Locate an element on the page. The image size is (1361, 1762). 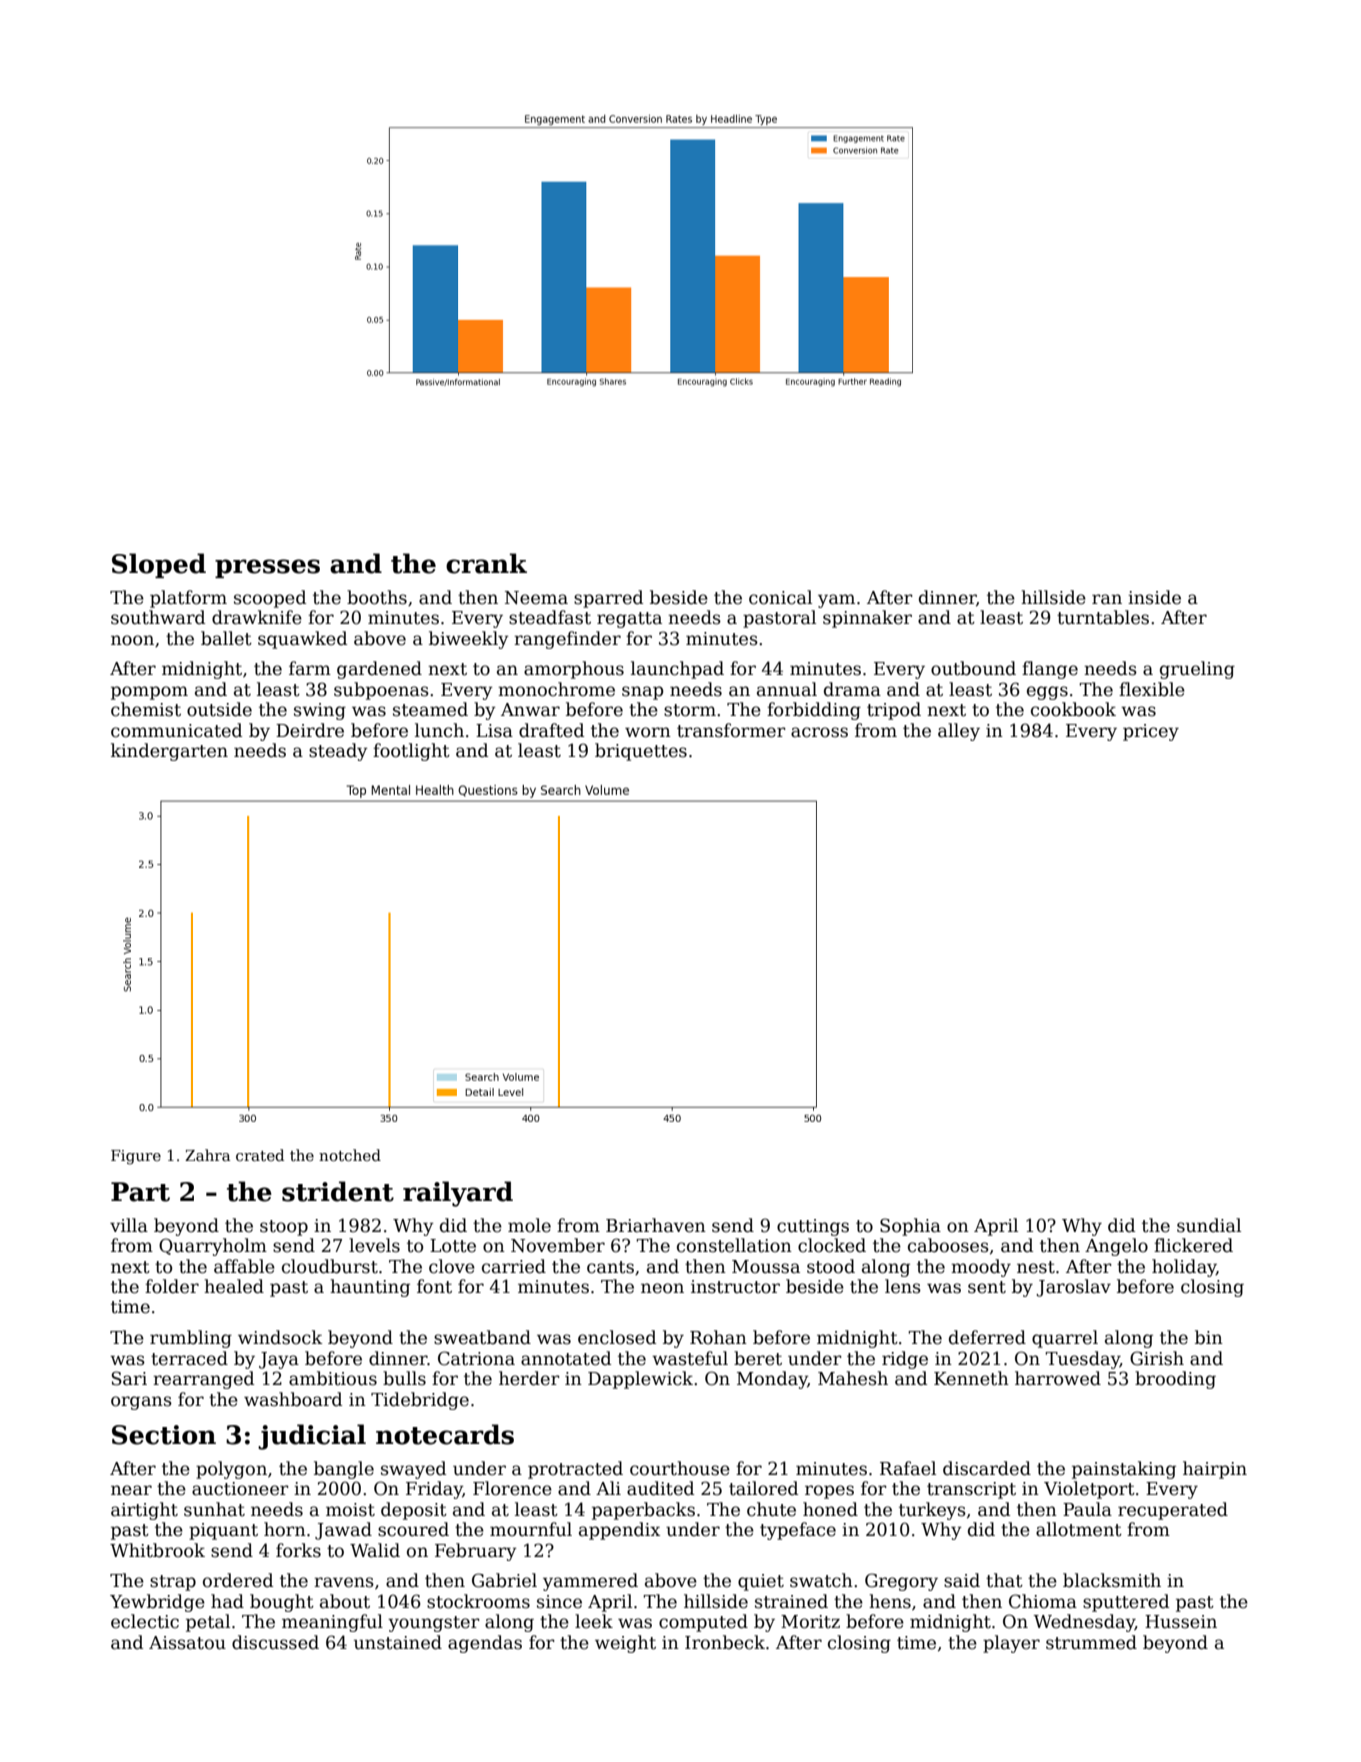
eclectic is located at coordinates (145, 1621).
